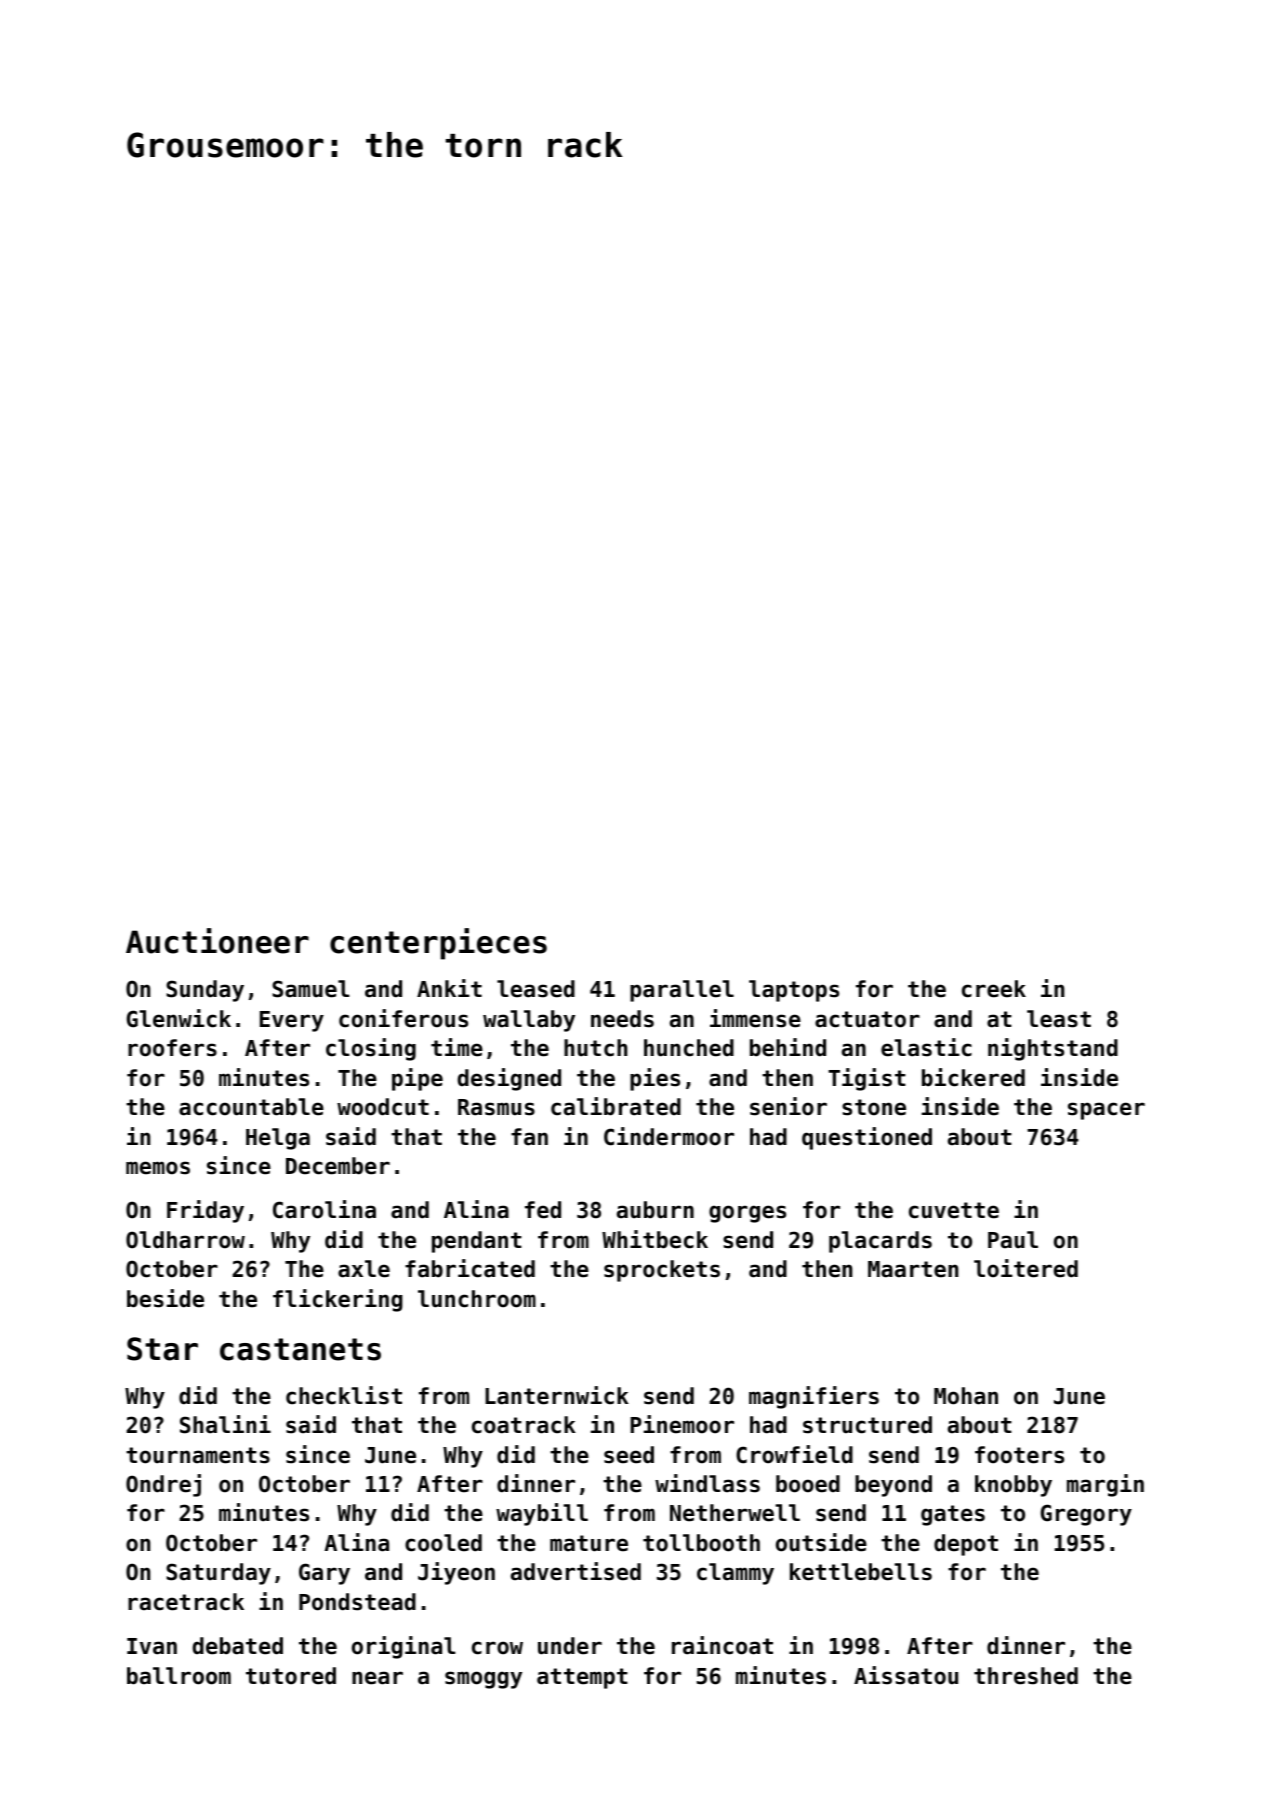 Image resolution: width=1278 pixels, height=1807 pixels. What do you see at coordinates (205, 1211) in the screenshot?
I see `Friday` at bounding box center [205, 1211].
